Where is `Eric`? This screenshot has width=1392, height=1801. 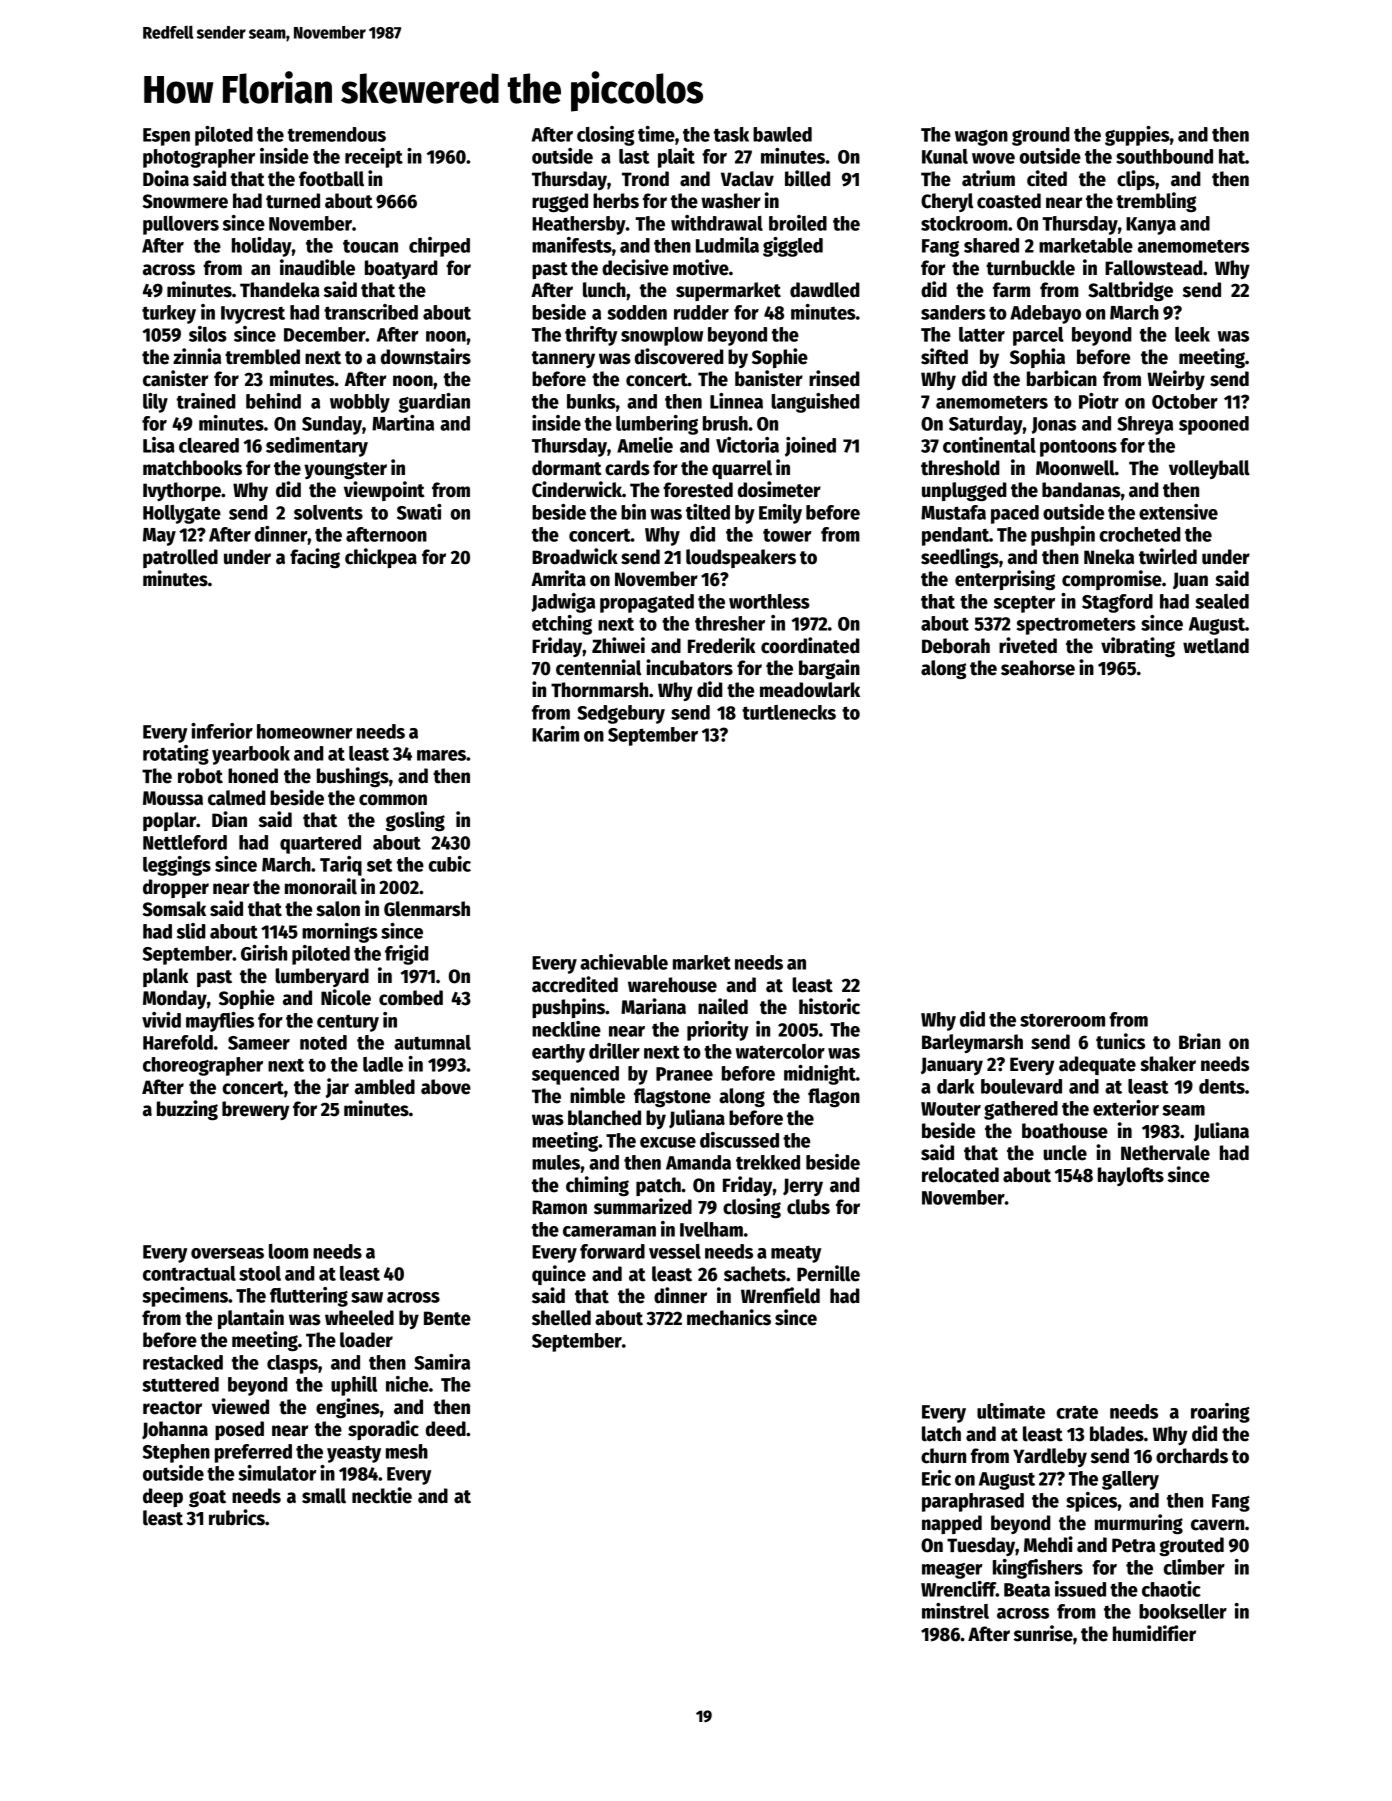 Eric is located at coordinates (936, 1478).
